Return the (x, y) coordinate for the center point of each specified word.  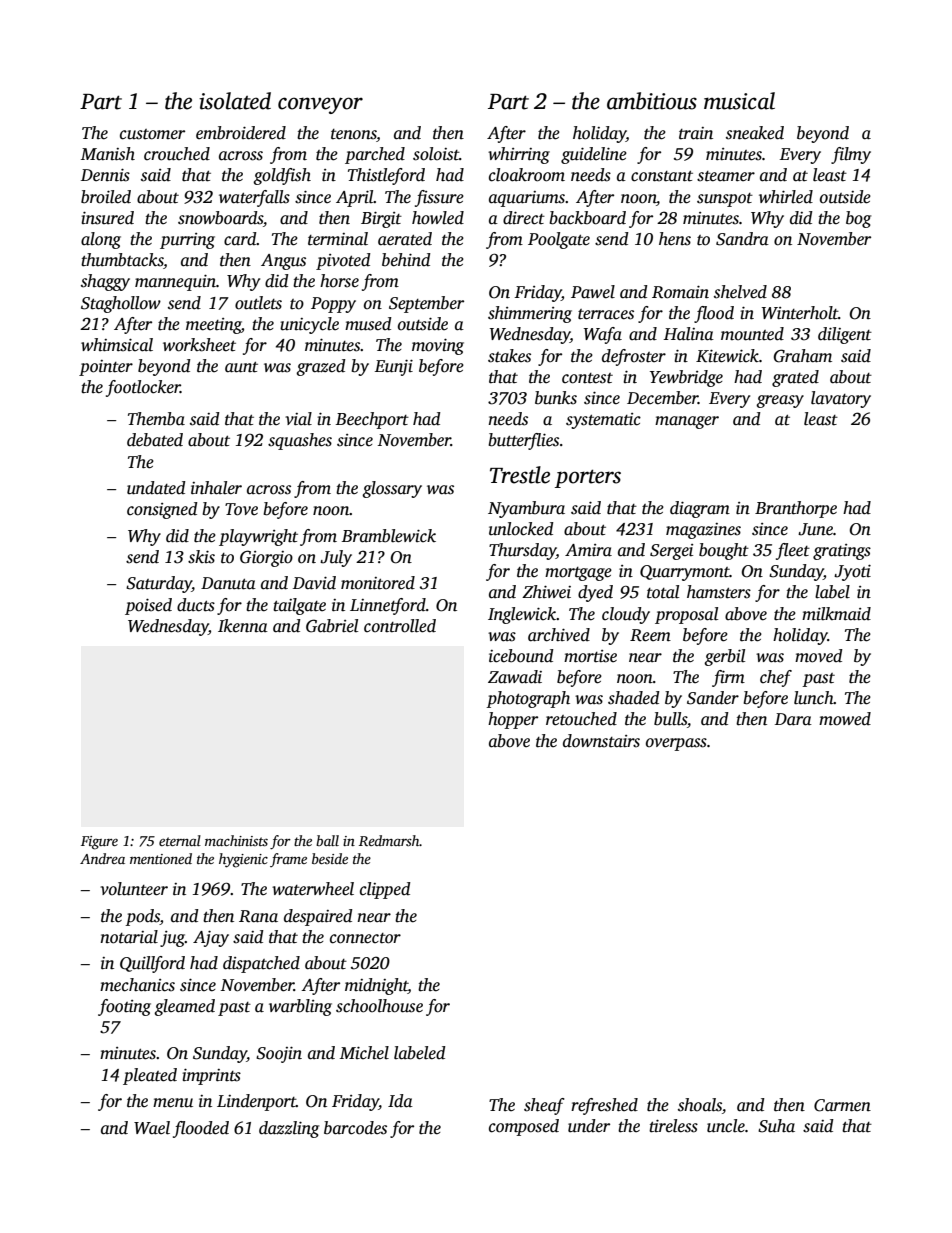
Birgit (381, 219)
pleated (150, 1076)
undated (156, 488)
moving (438, 346)
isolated (235, 101)
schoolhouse (379, 1006)
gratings (842, 552)
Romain (680, 292)
